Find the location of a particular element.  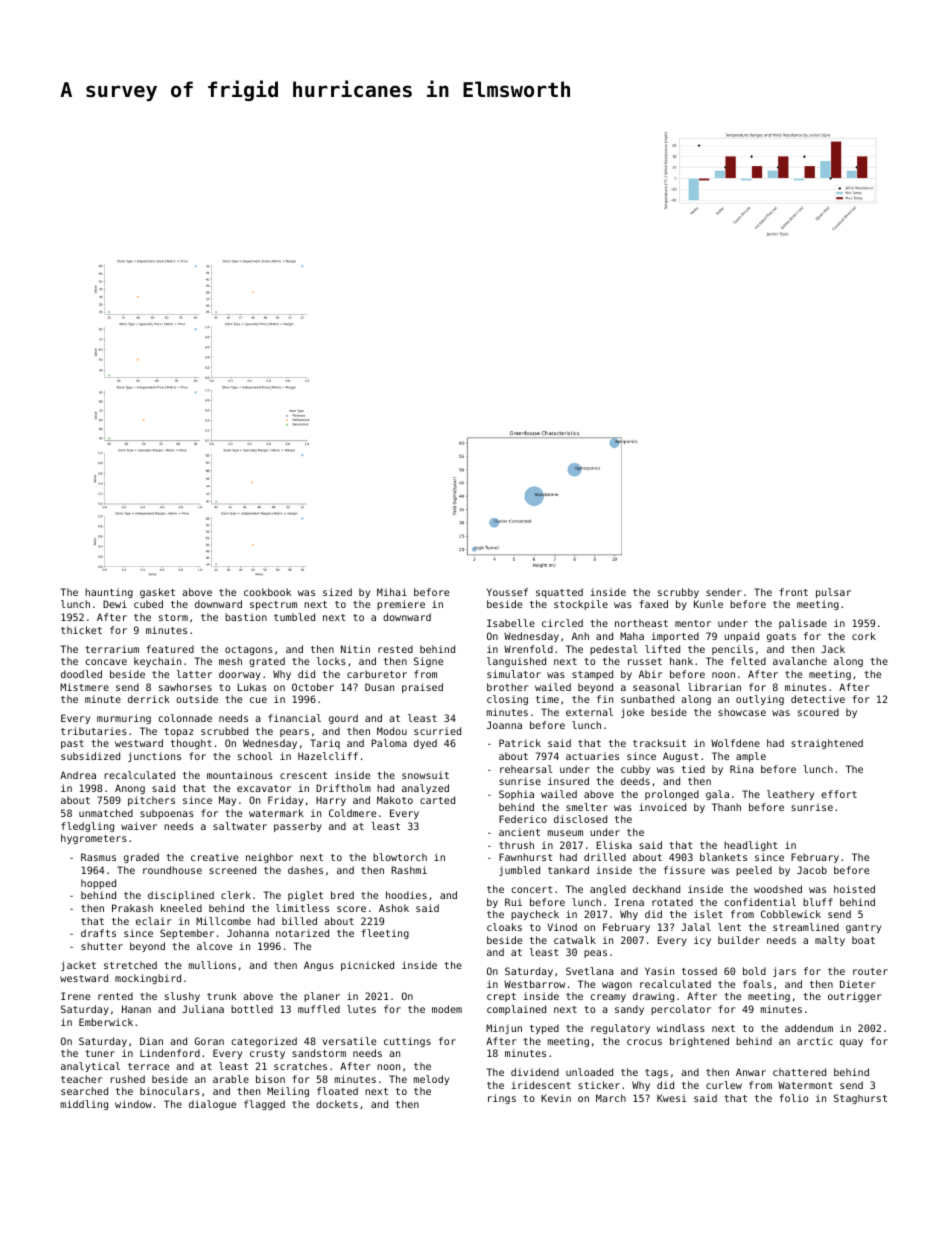

gantry is located at coordinates (863, 928).
